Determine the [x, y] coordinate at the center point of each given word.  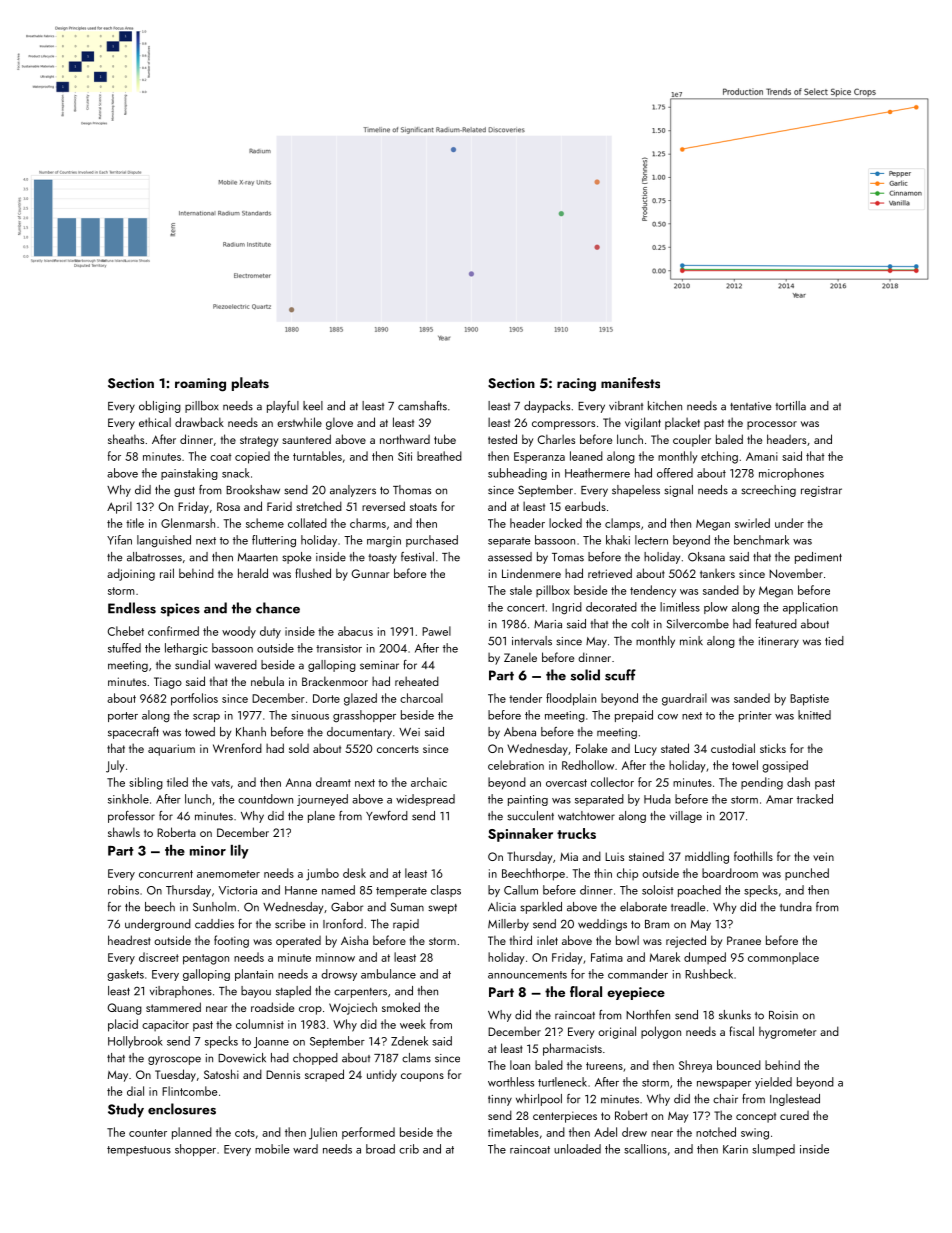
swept [442, 909]
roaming [200, 385]
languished [164, 541]
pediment [818, 558]
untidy [382, 1075]
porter [123, 717]
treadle [688, 907]
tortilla [790, 406]
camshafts [422, 406]
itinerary [779, 642]
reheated [417, 681]
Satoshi [221, 1074]
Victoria [238, 890]
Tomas [568, 557]
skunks [735, 1015]
